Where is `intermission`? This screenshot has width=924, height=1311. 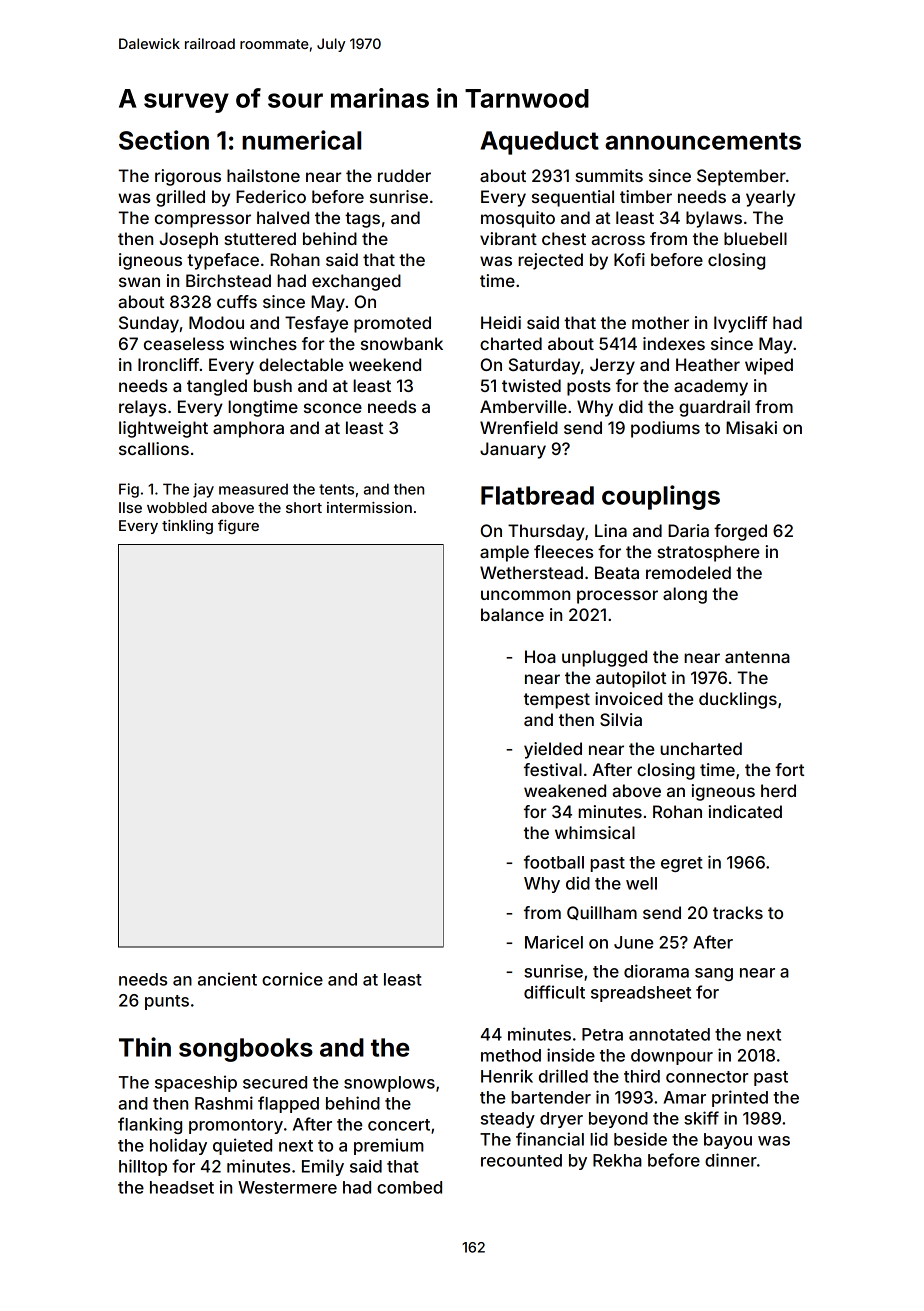
intermission is located at coordinates (369, 507).
